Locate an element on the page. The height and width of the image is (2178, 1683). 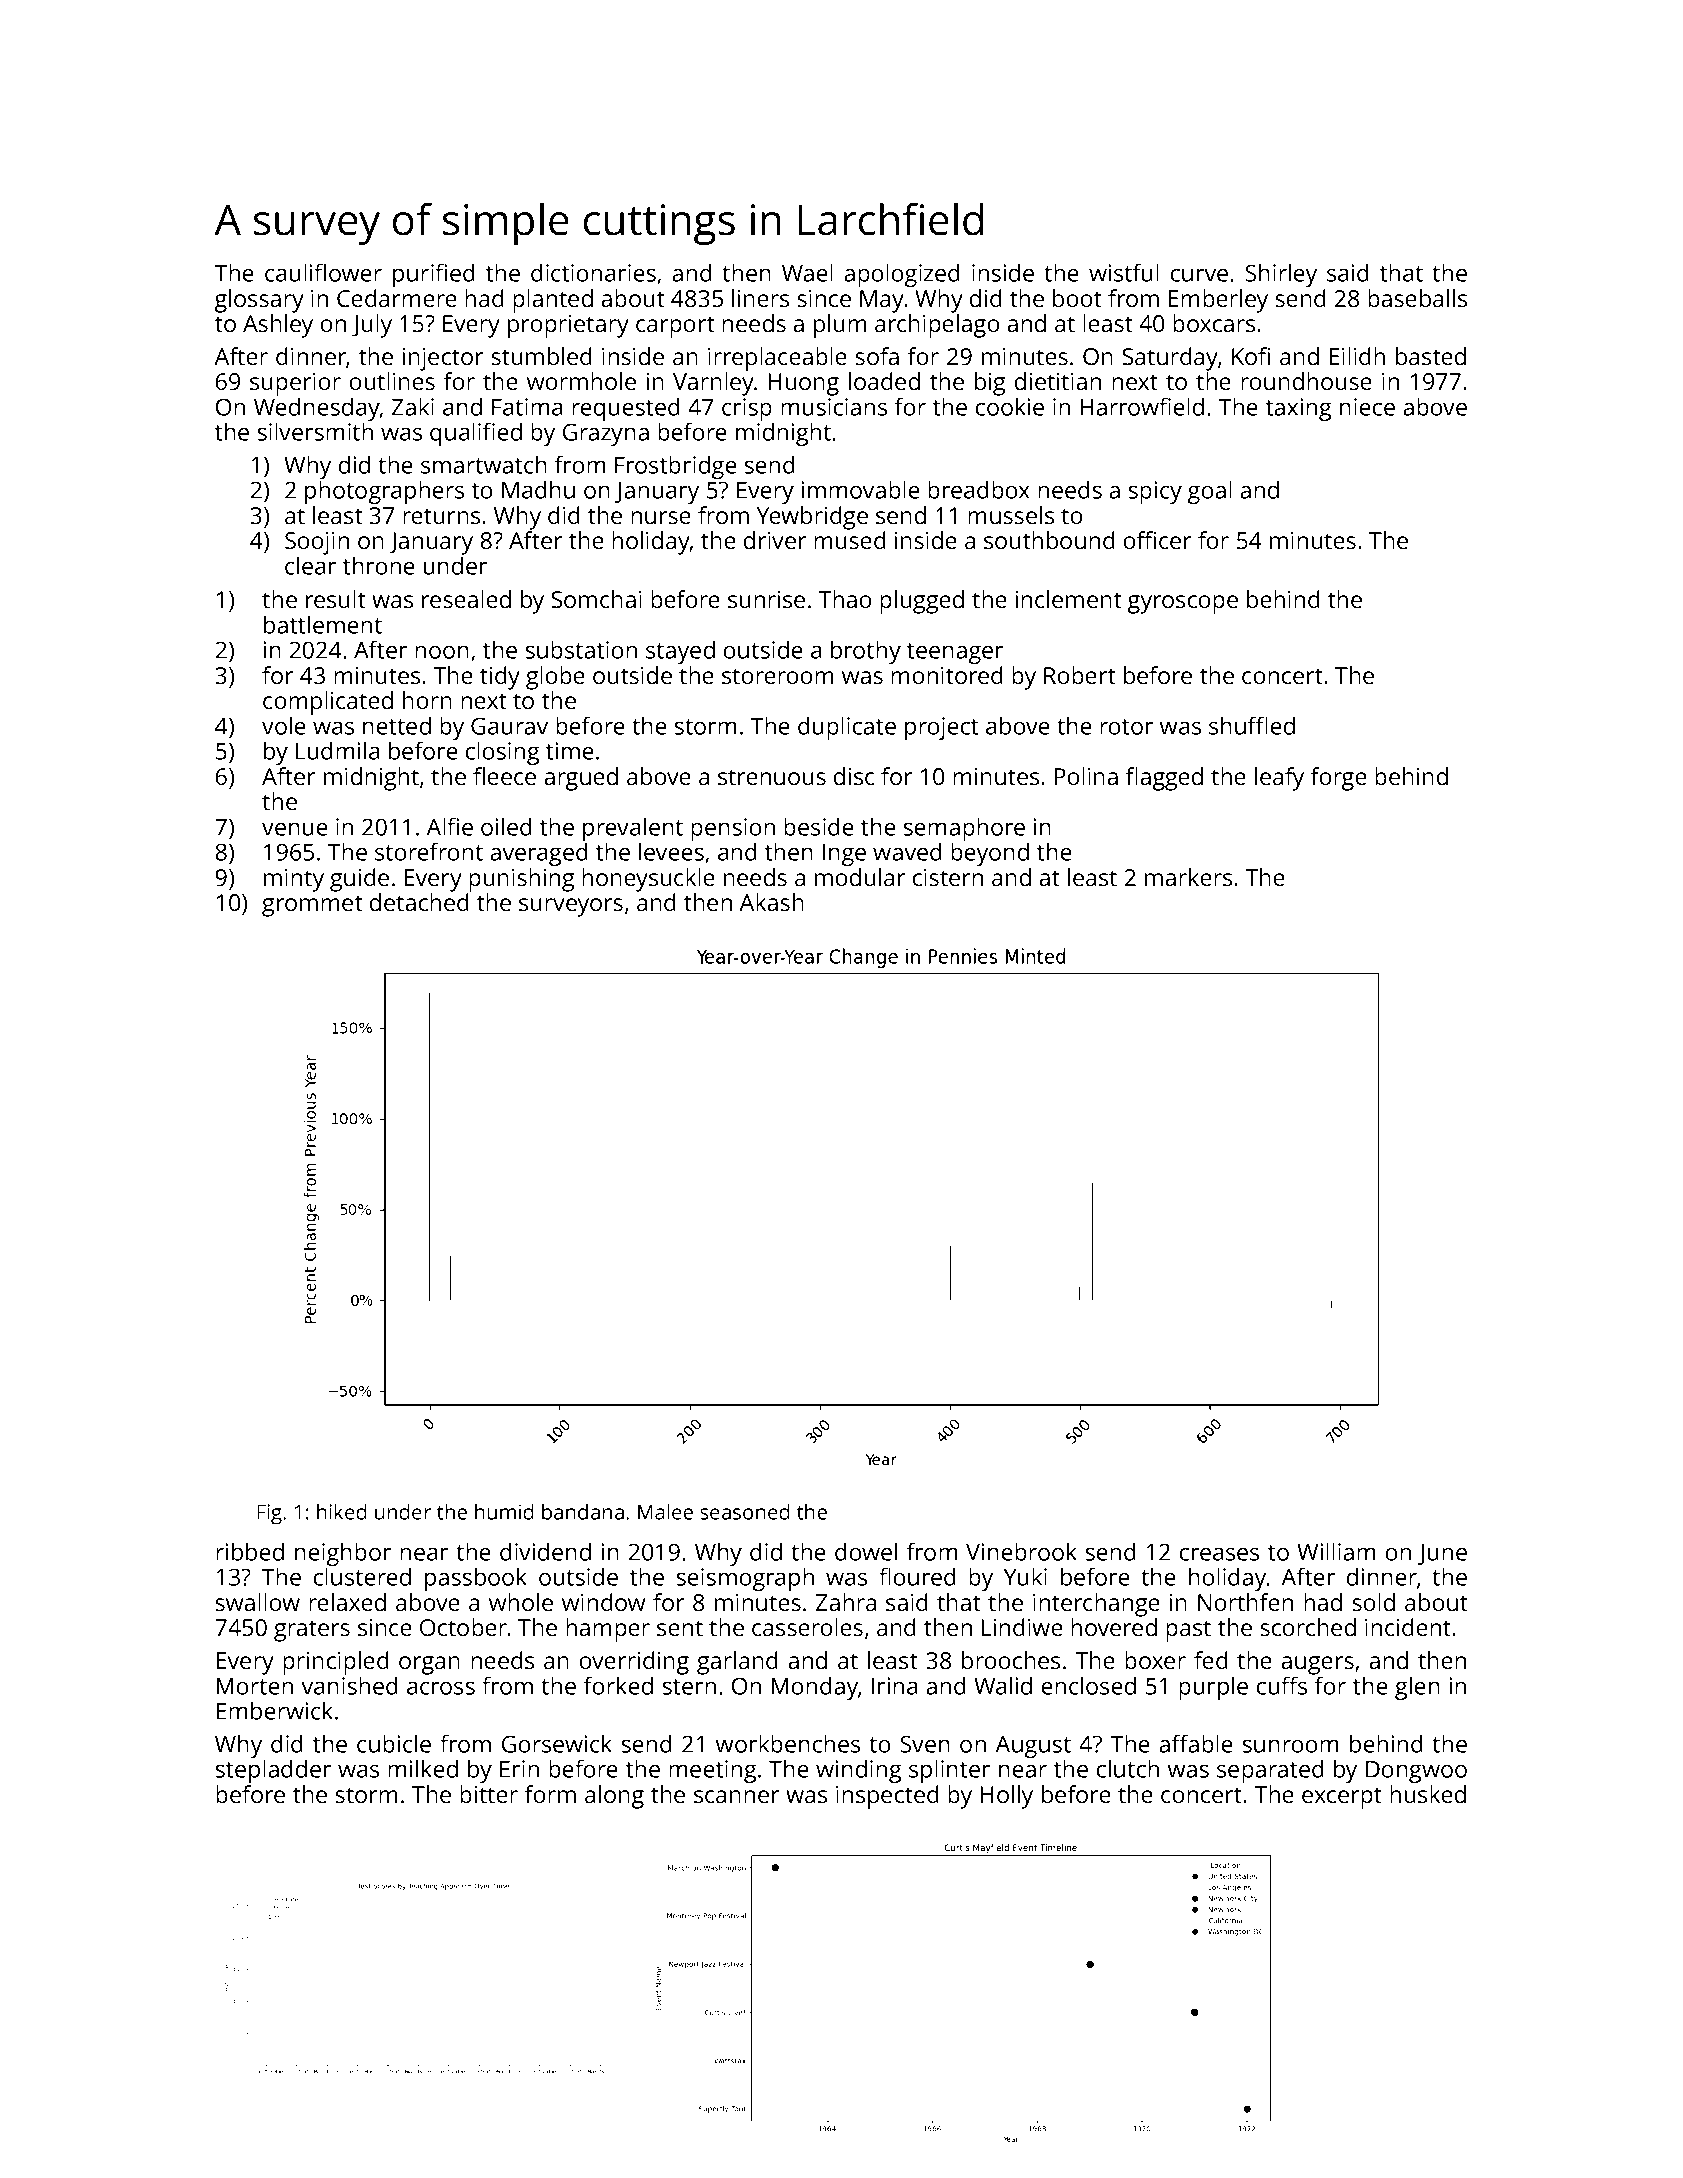
beyond is located at coordinates (990, 854).
